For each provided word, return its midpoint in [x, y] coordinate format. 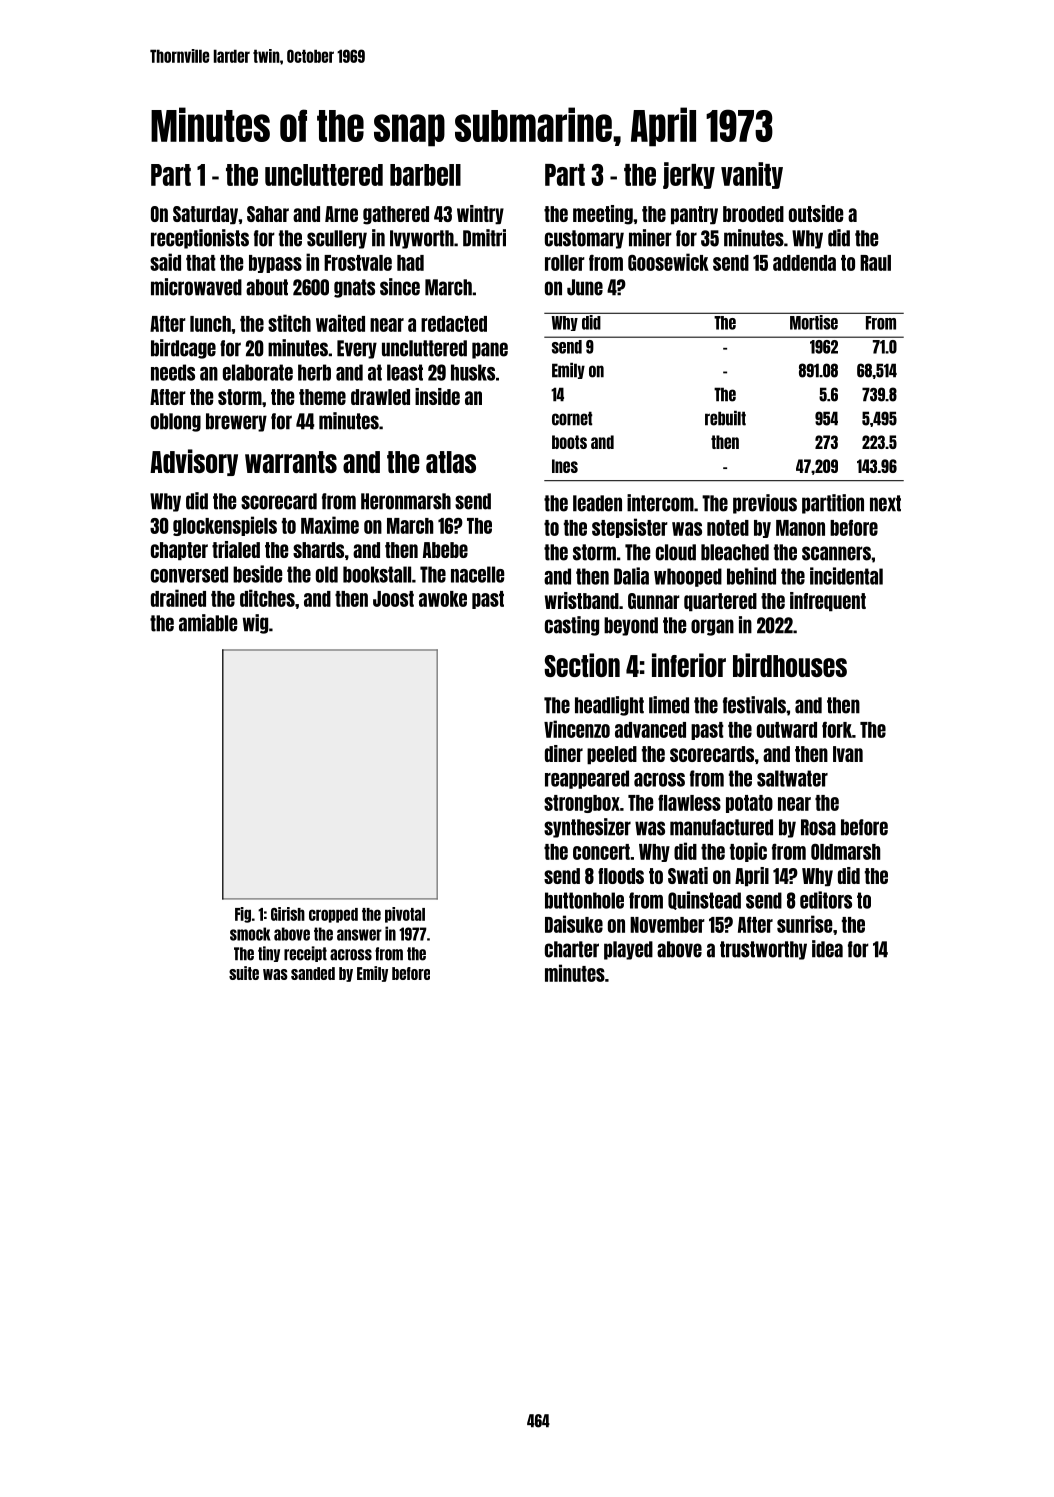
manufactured [721, 827]
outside [816, 213]
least [405, 372]
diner [564, 753]
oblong [176, 422]
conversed [189, 574]
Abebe [445, 550]
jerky [689, 175]
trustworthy [763, 950]
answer [359, 935]
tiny [269, 954]
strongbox [582, 804]
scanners [836, 553]
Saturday [205, 215]
